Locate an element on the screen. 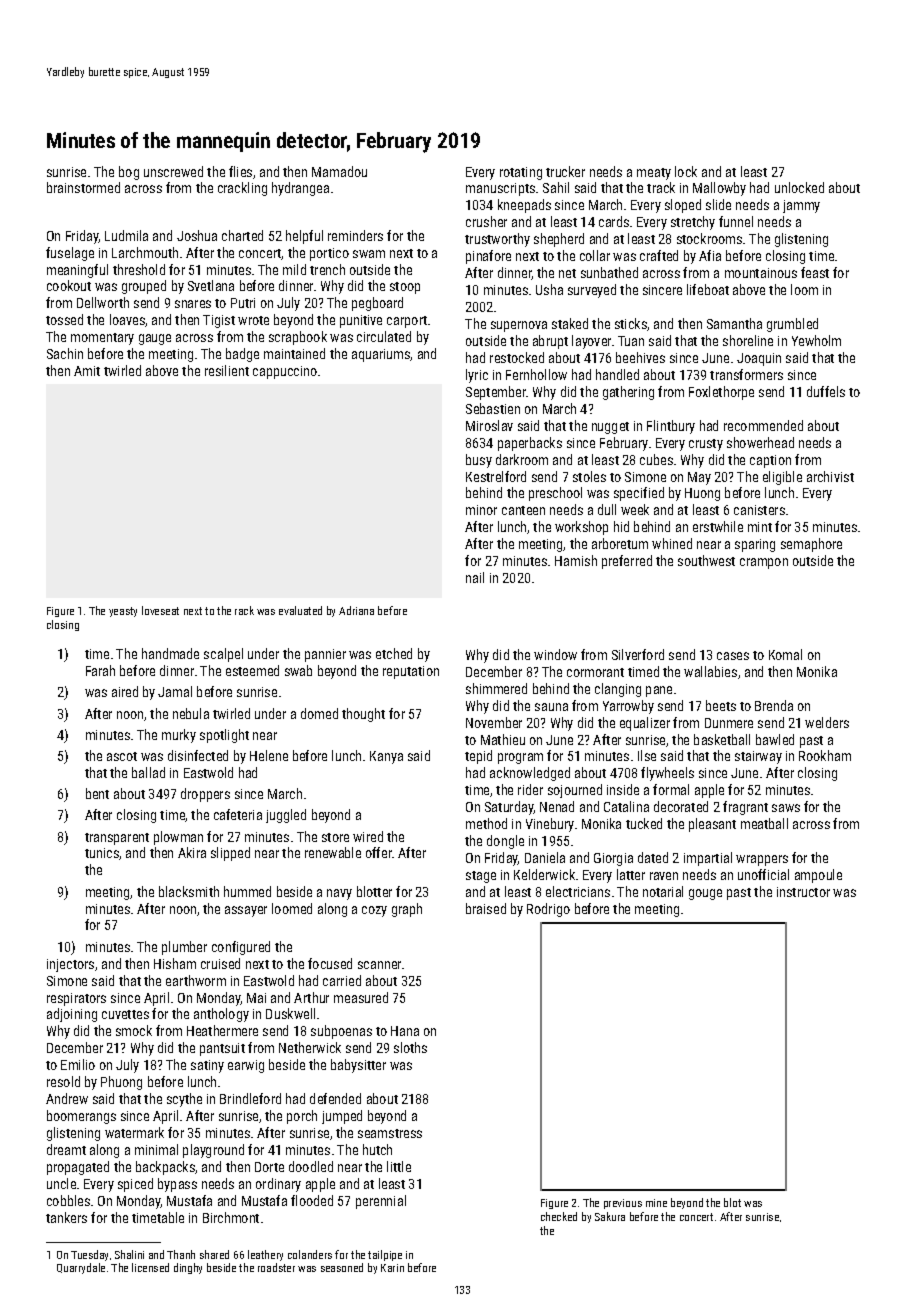 The image size is (908, 1316). archivist is located at coordinates (830, 476).
